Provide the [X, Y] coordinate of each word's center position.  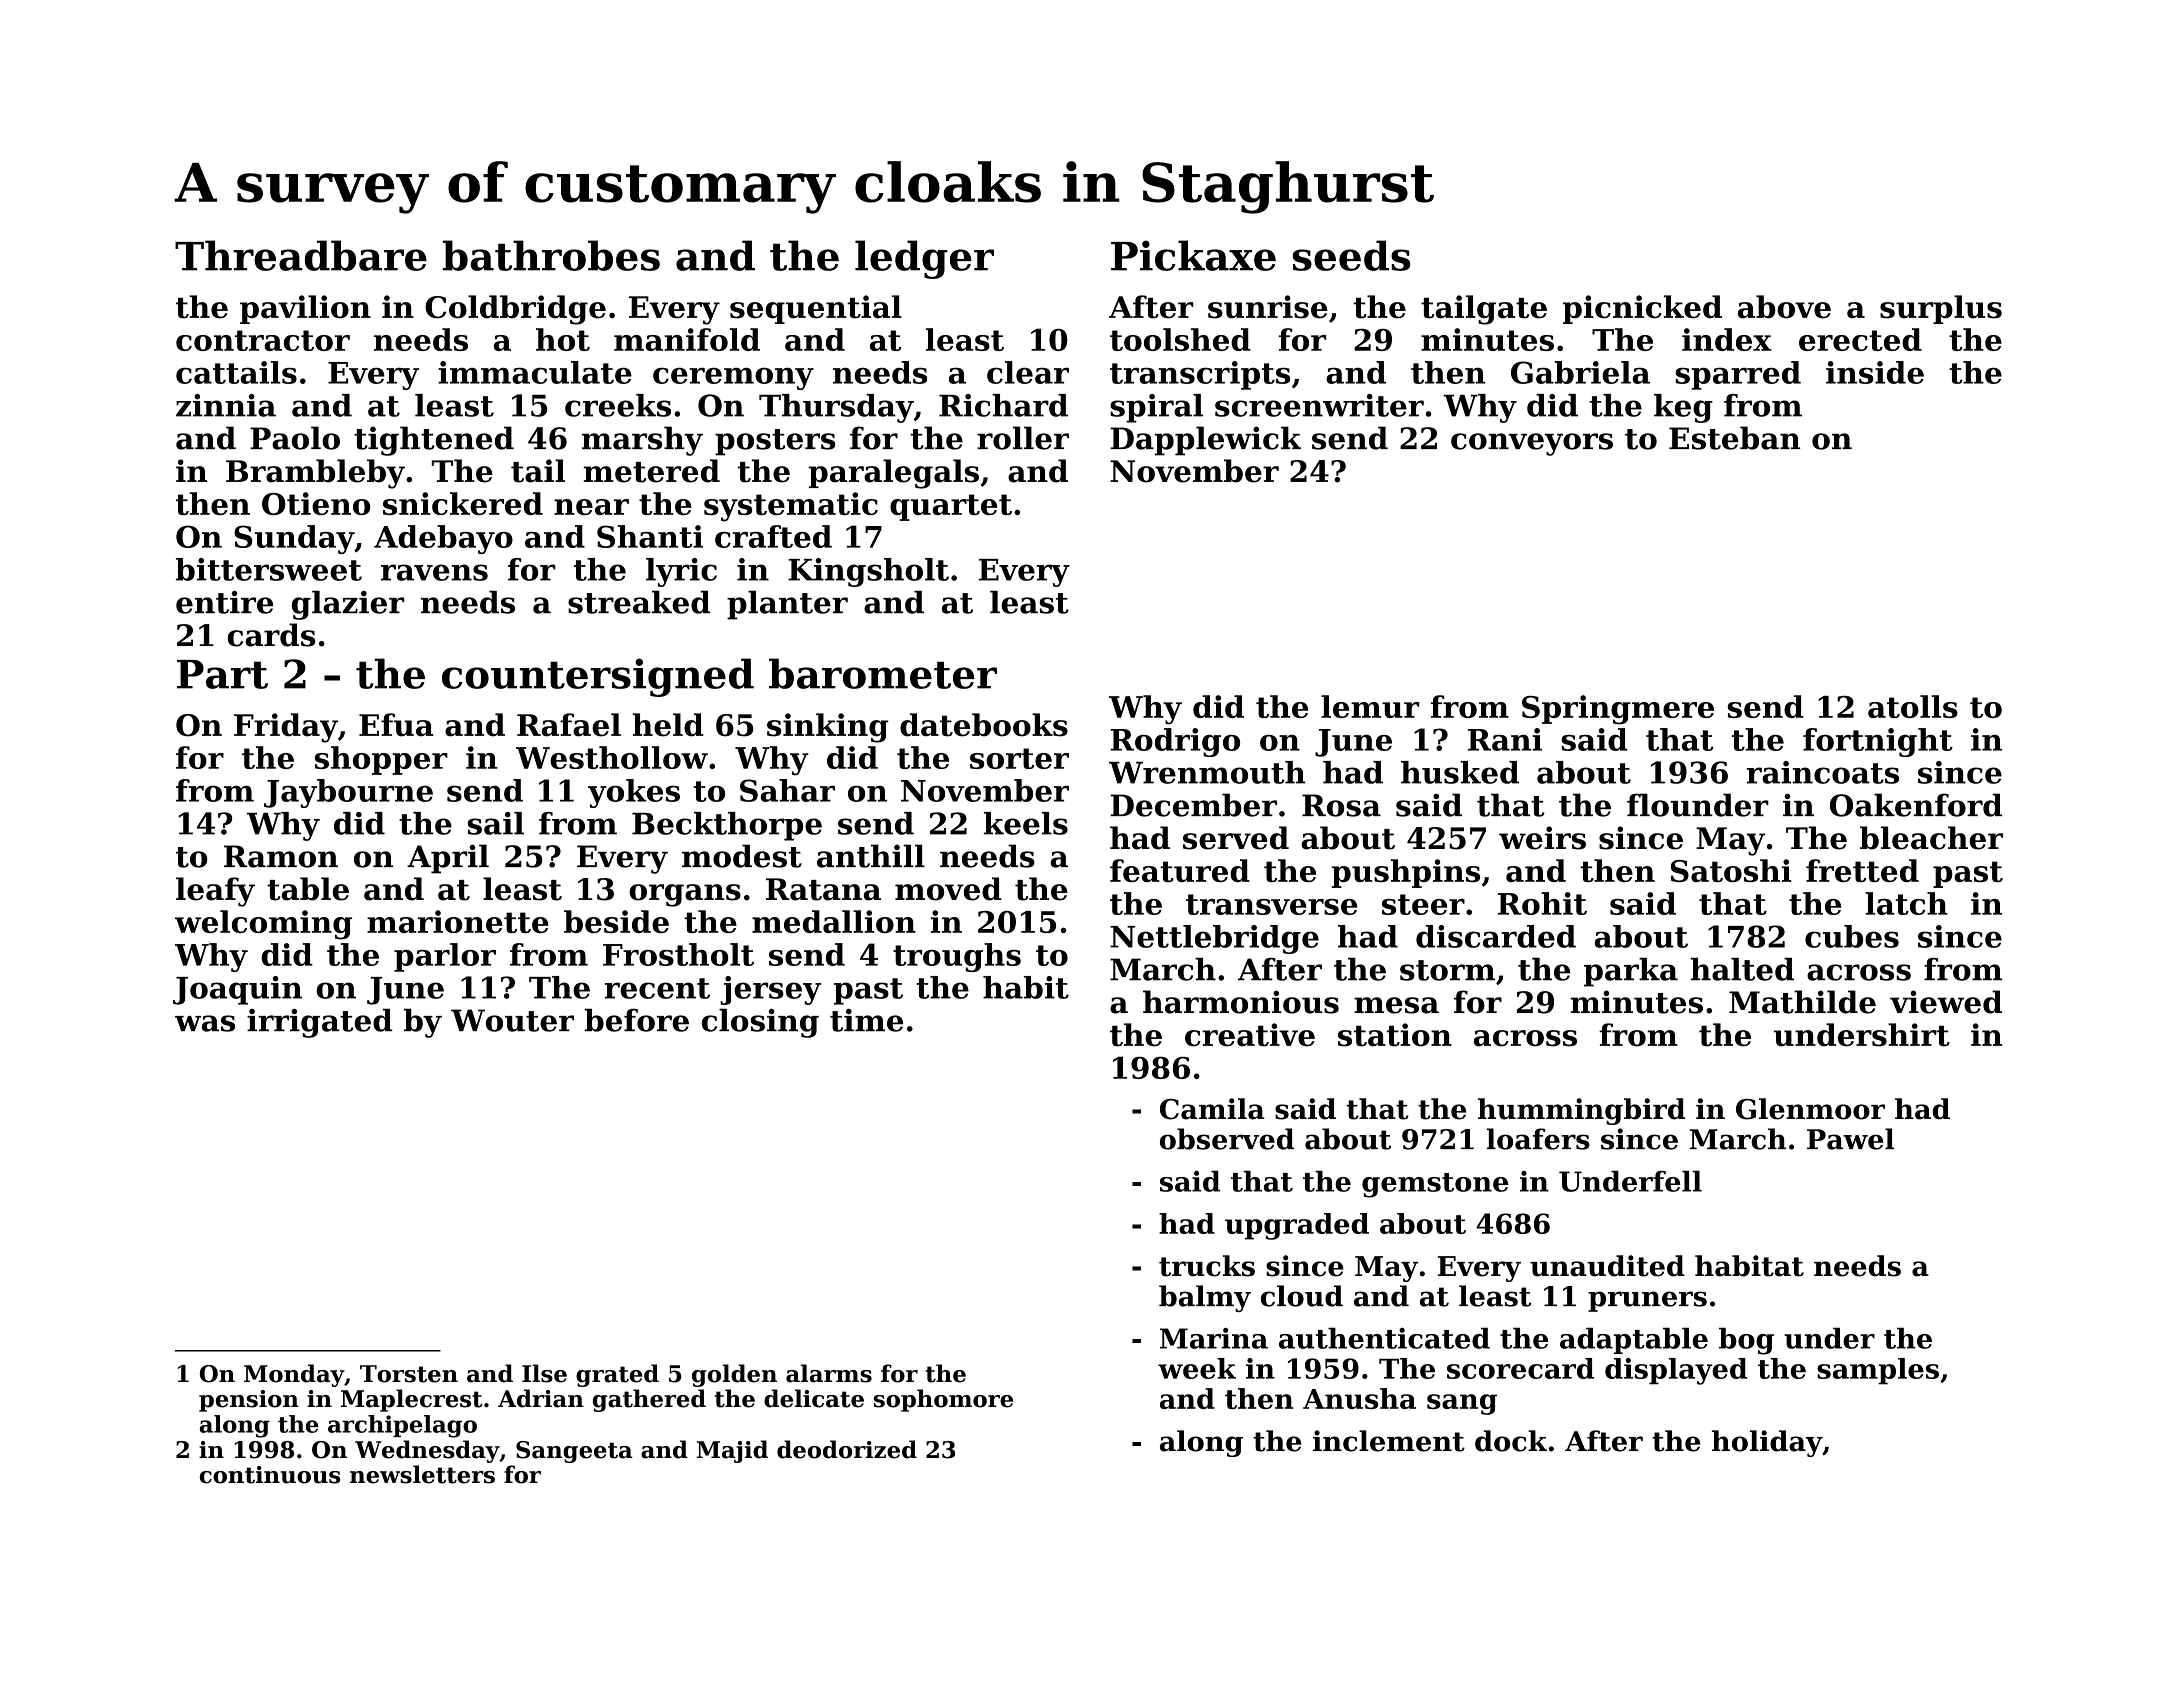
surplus [1941, 309]
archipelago [402, 1426]
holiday [1767, 1443]
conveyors [1532, 444]
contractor [263, 340]
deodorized [847, 1449]
